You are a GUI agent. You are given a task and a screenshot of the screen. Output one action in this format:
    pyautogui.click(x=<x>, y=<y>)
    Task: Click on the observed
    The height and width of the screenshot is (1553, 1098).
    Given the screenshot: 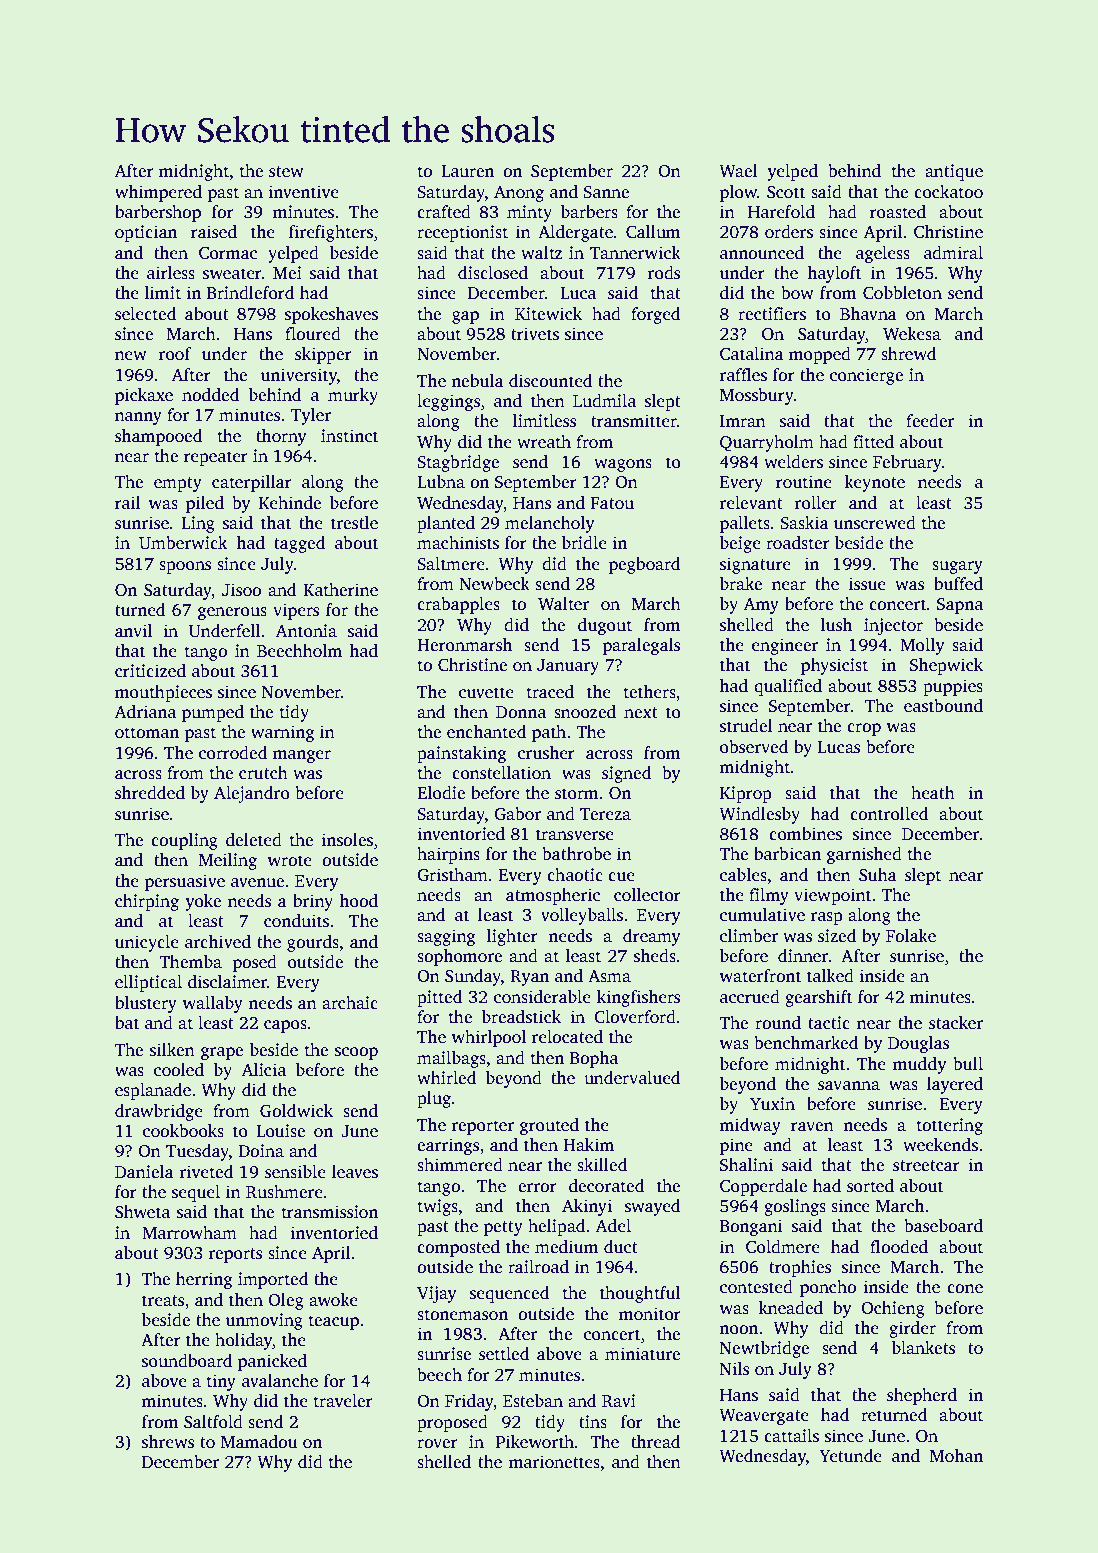 What is the action you would take?
    pyautogui.click(x=754, y=747)
